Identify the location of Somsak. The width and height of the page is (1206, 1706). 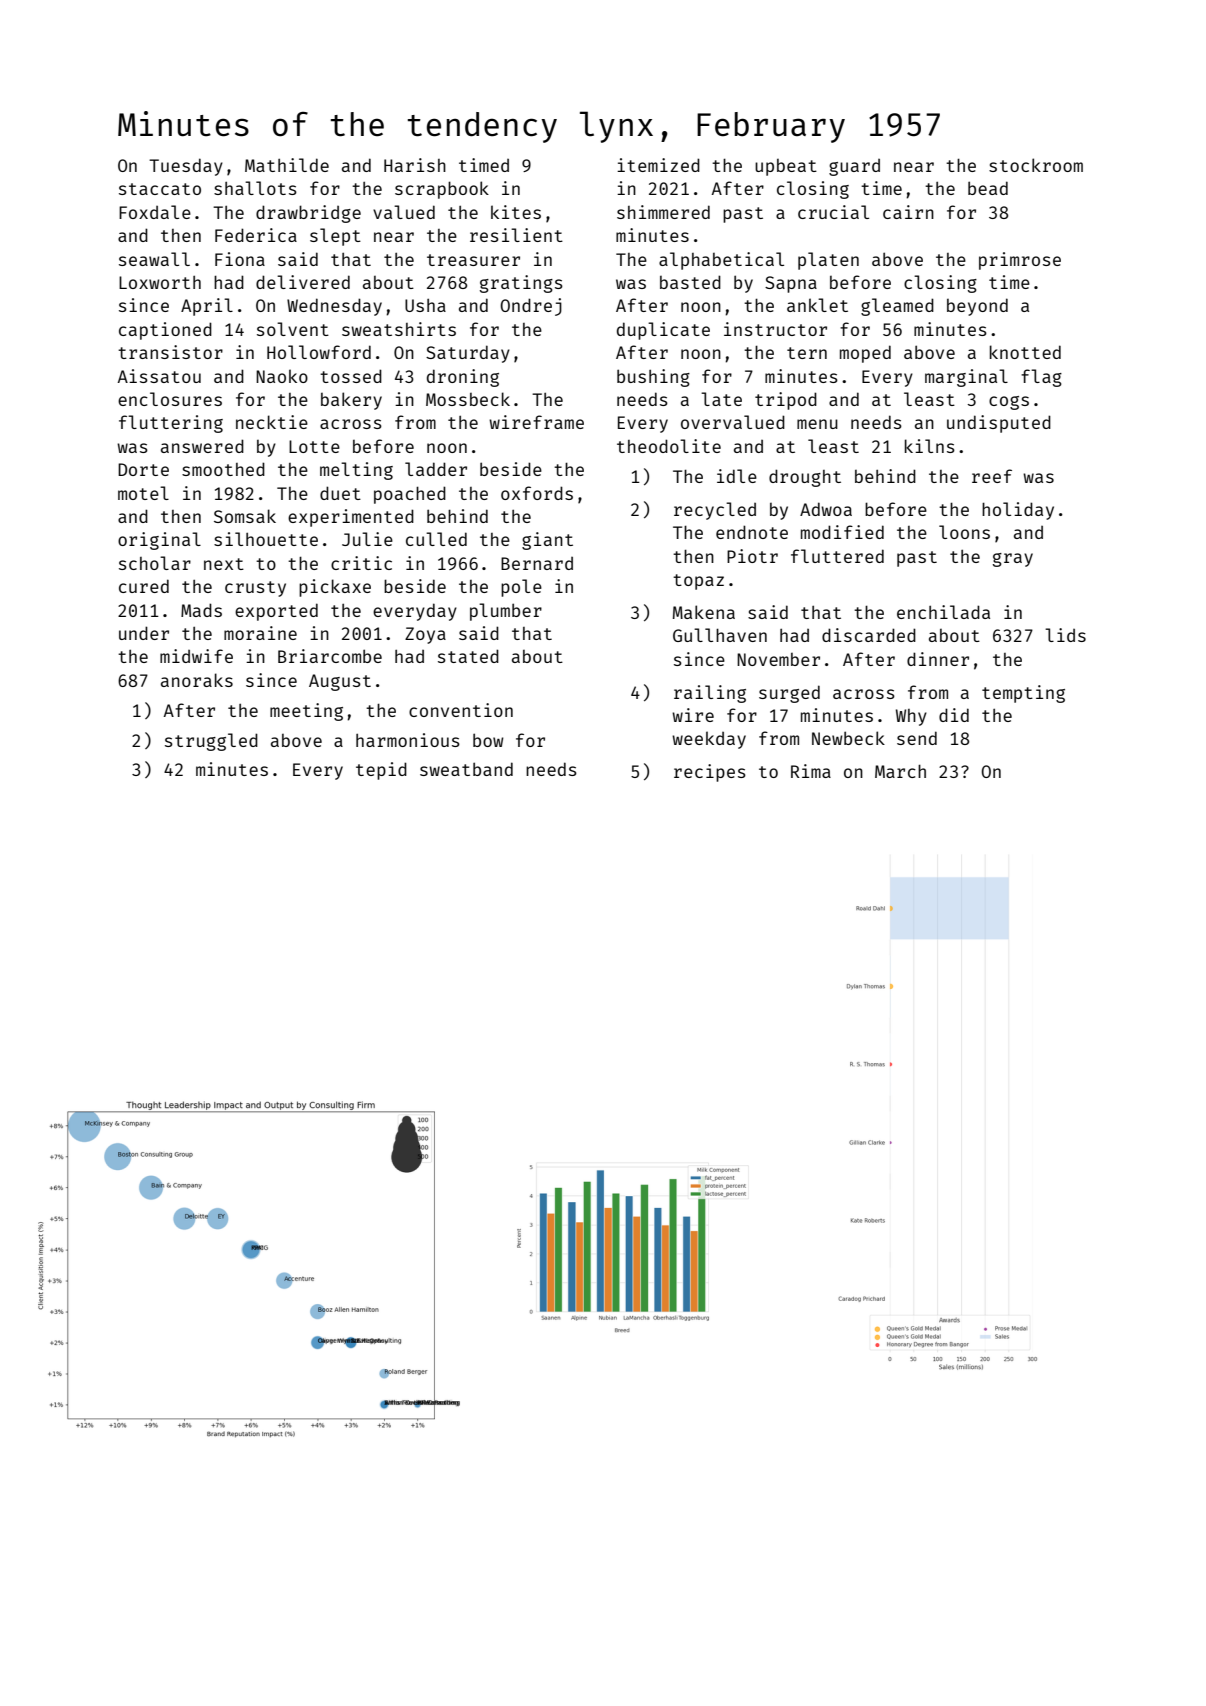
(245, 516).
